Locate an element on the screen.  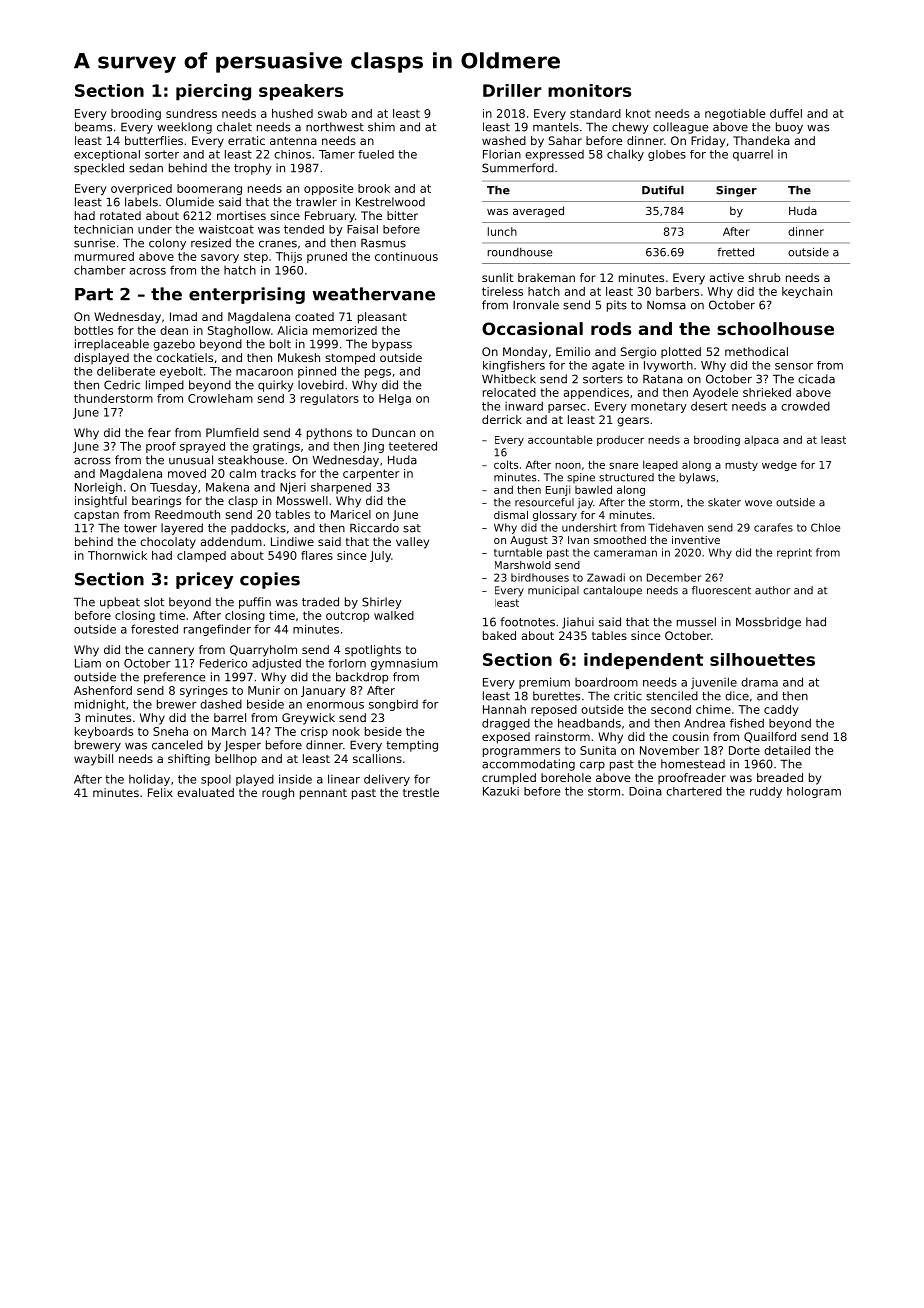
monitors is located at coordinates (589, 90).
